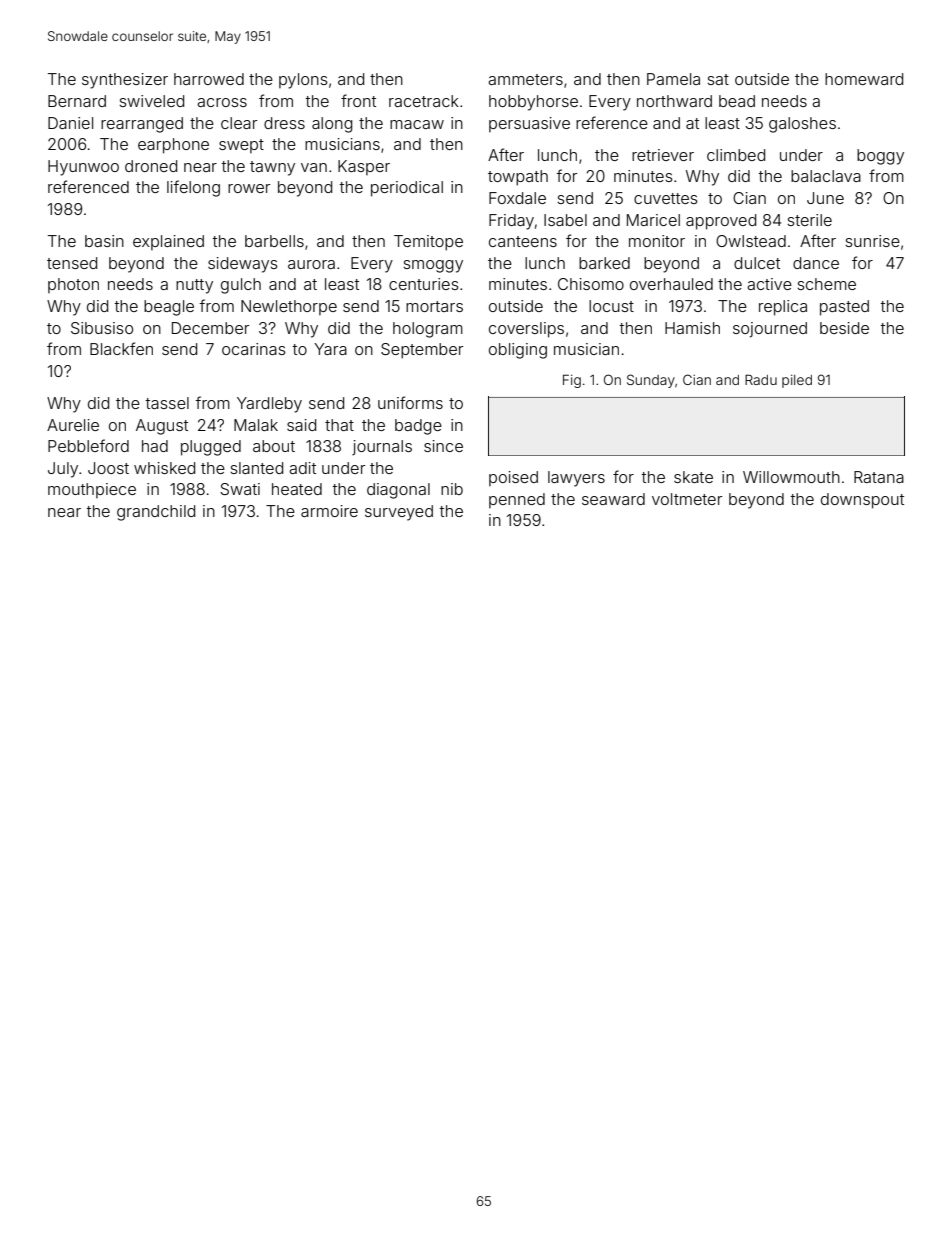  I want to click on macaw, so click(417, 124).
